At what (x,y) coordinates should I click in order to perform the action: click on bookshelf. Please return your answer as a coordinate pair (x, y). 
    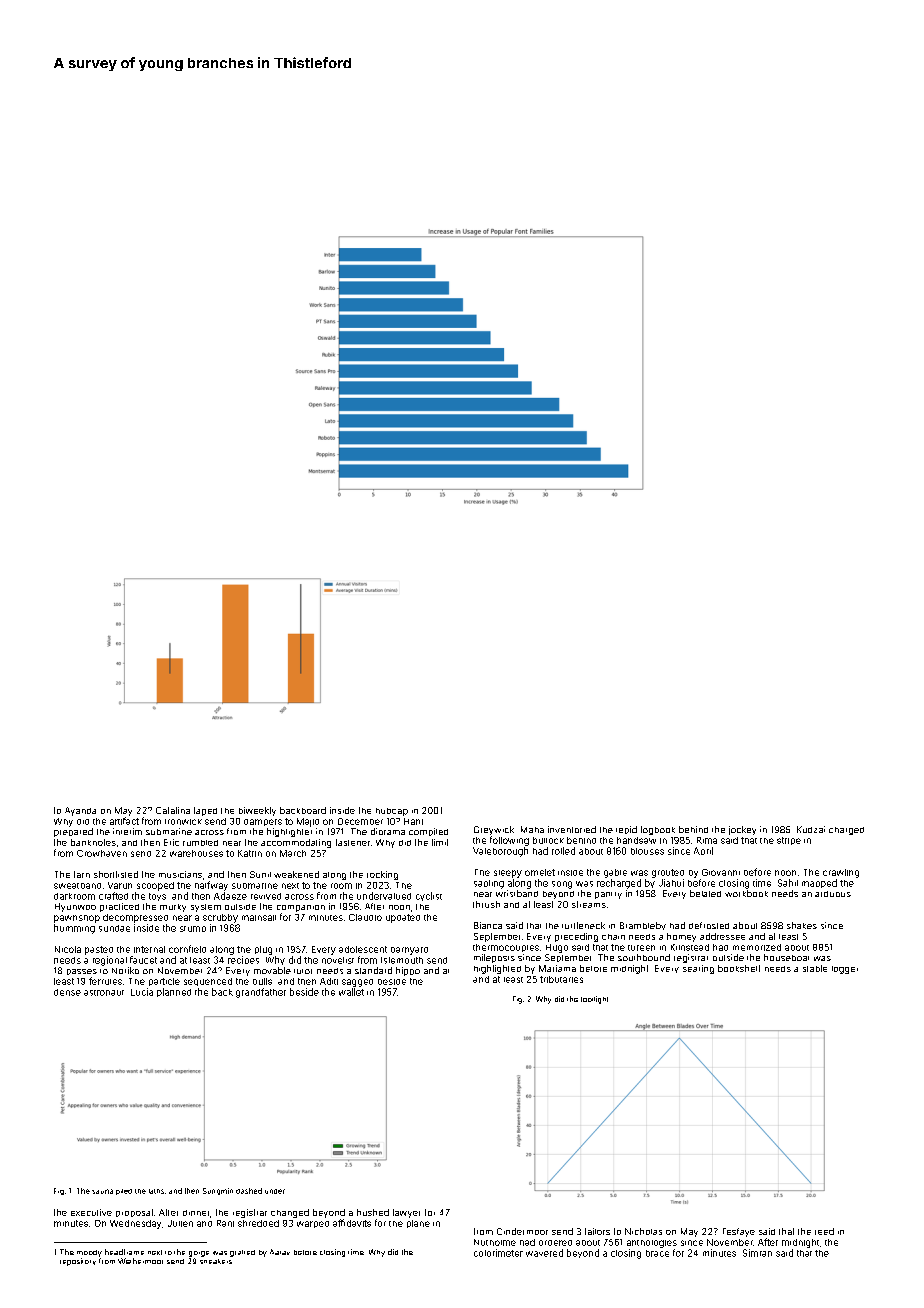
    Looking at the image, I should click on (739, 968).
